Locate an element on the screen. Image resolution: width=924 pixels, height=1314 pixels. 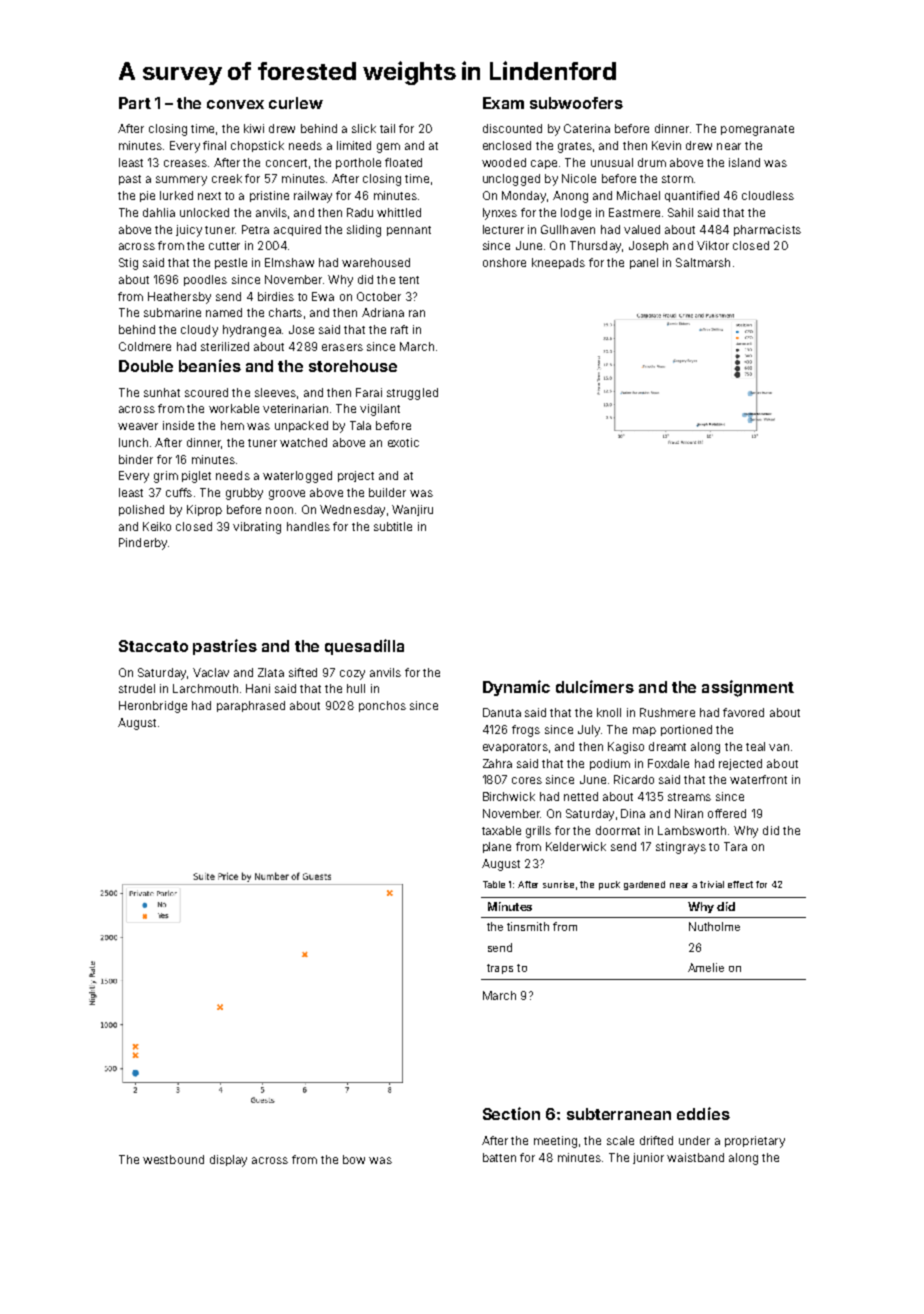
creek is located at coordinates (227, 178).
